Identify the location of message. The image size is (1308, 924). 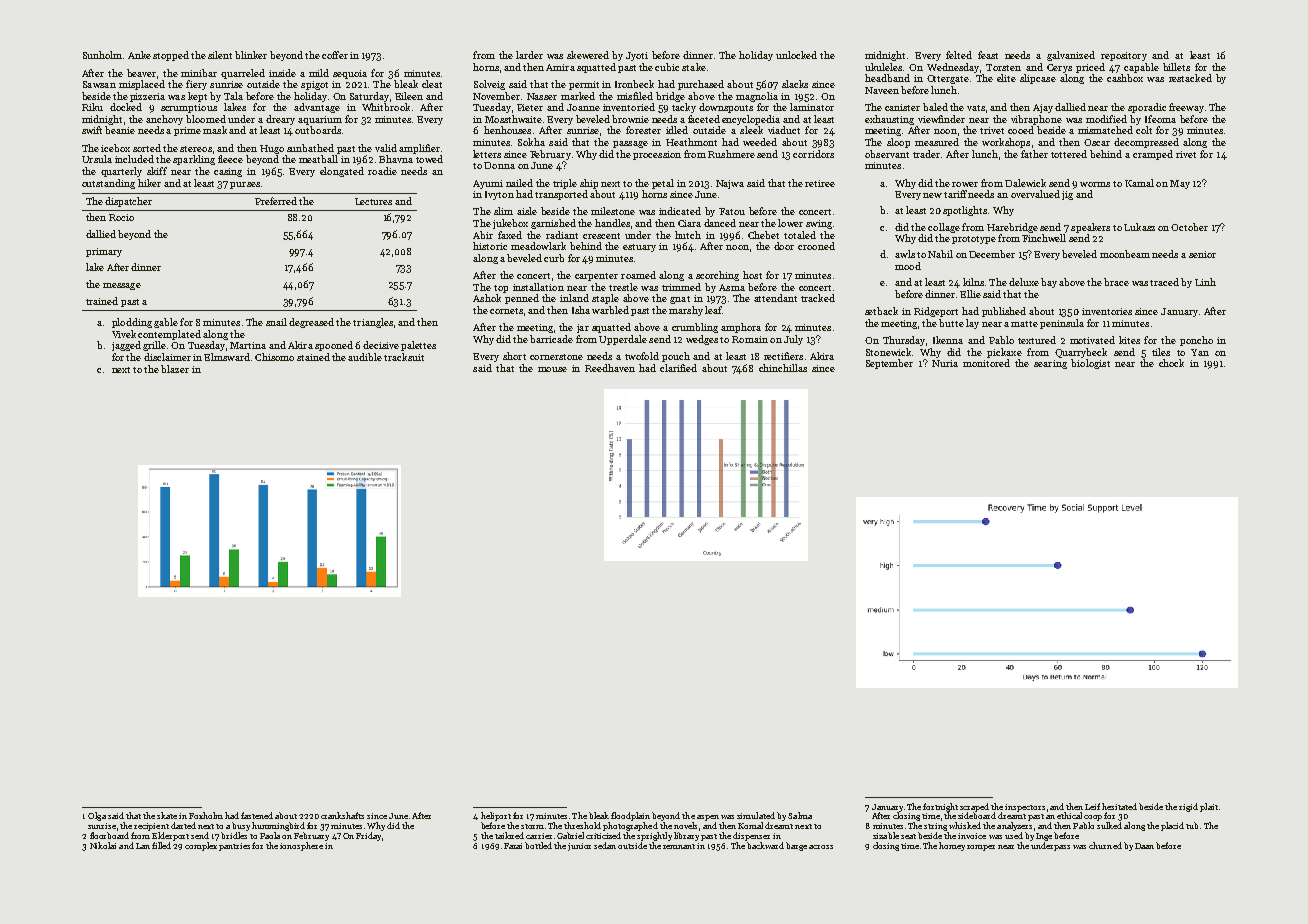
(122, 286).
